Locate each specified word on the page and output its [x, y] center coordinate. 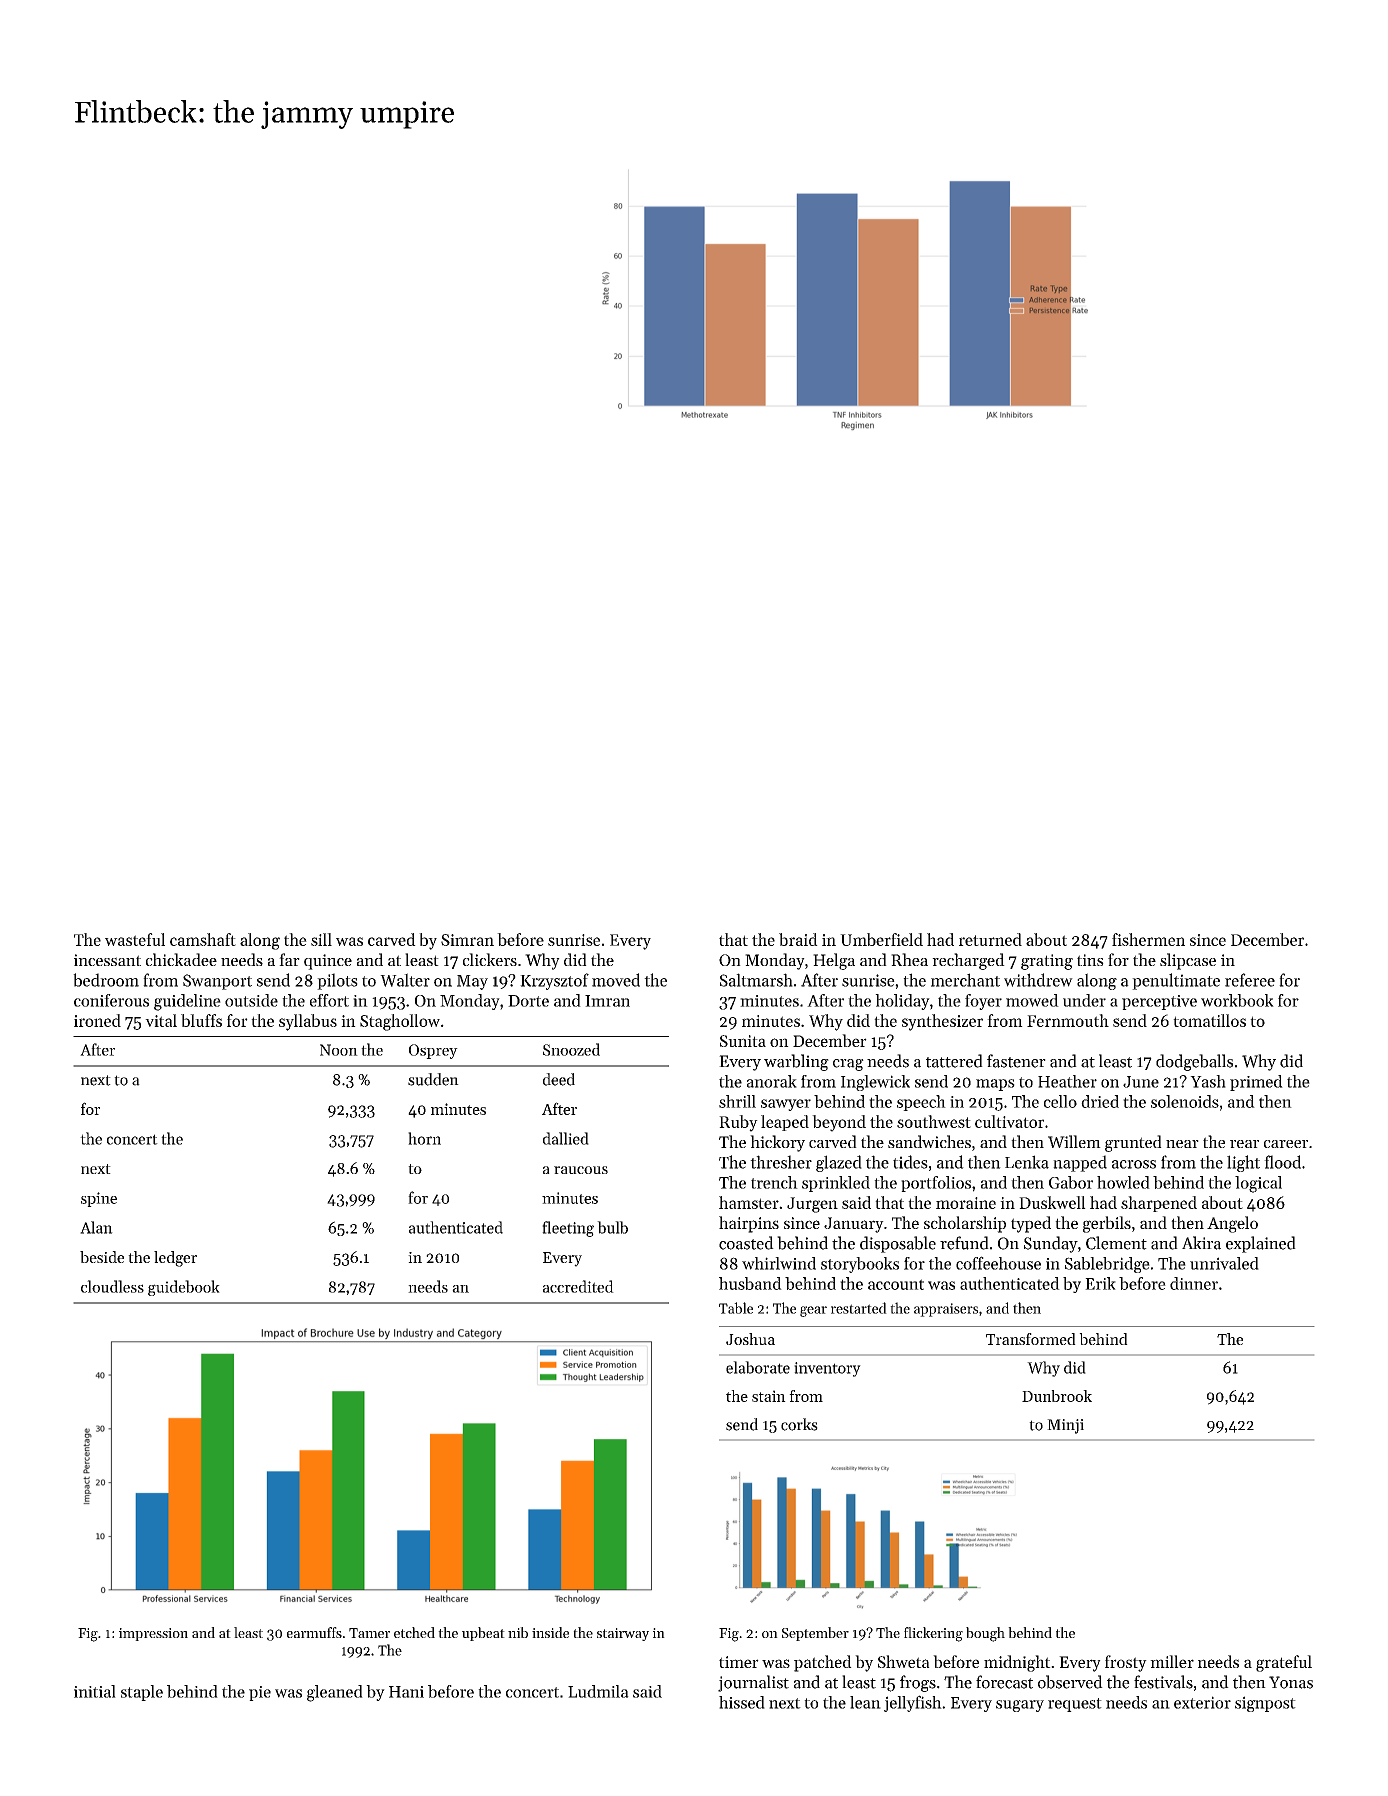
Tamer [369, 1633]
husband [750, 1283]
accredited [578, 1286]
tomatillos [1209, 1020]
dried [1100, 1101]
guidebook [184, 1288]
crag [848, 1065]
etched [414, 1632]
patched [823, 1663]
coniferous [111, 1000]
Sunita [743, 1041]
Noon [339, 1050]
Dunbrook [1057, 1396]
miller [1172, 1661]
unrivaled [1224, 1263]
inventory [827, 1369]
